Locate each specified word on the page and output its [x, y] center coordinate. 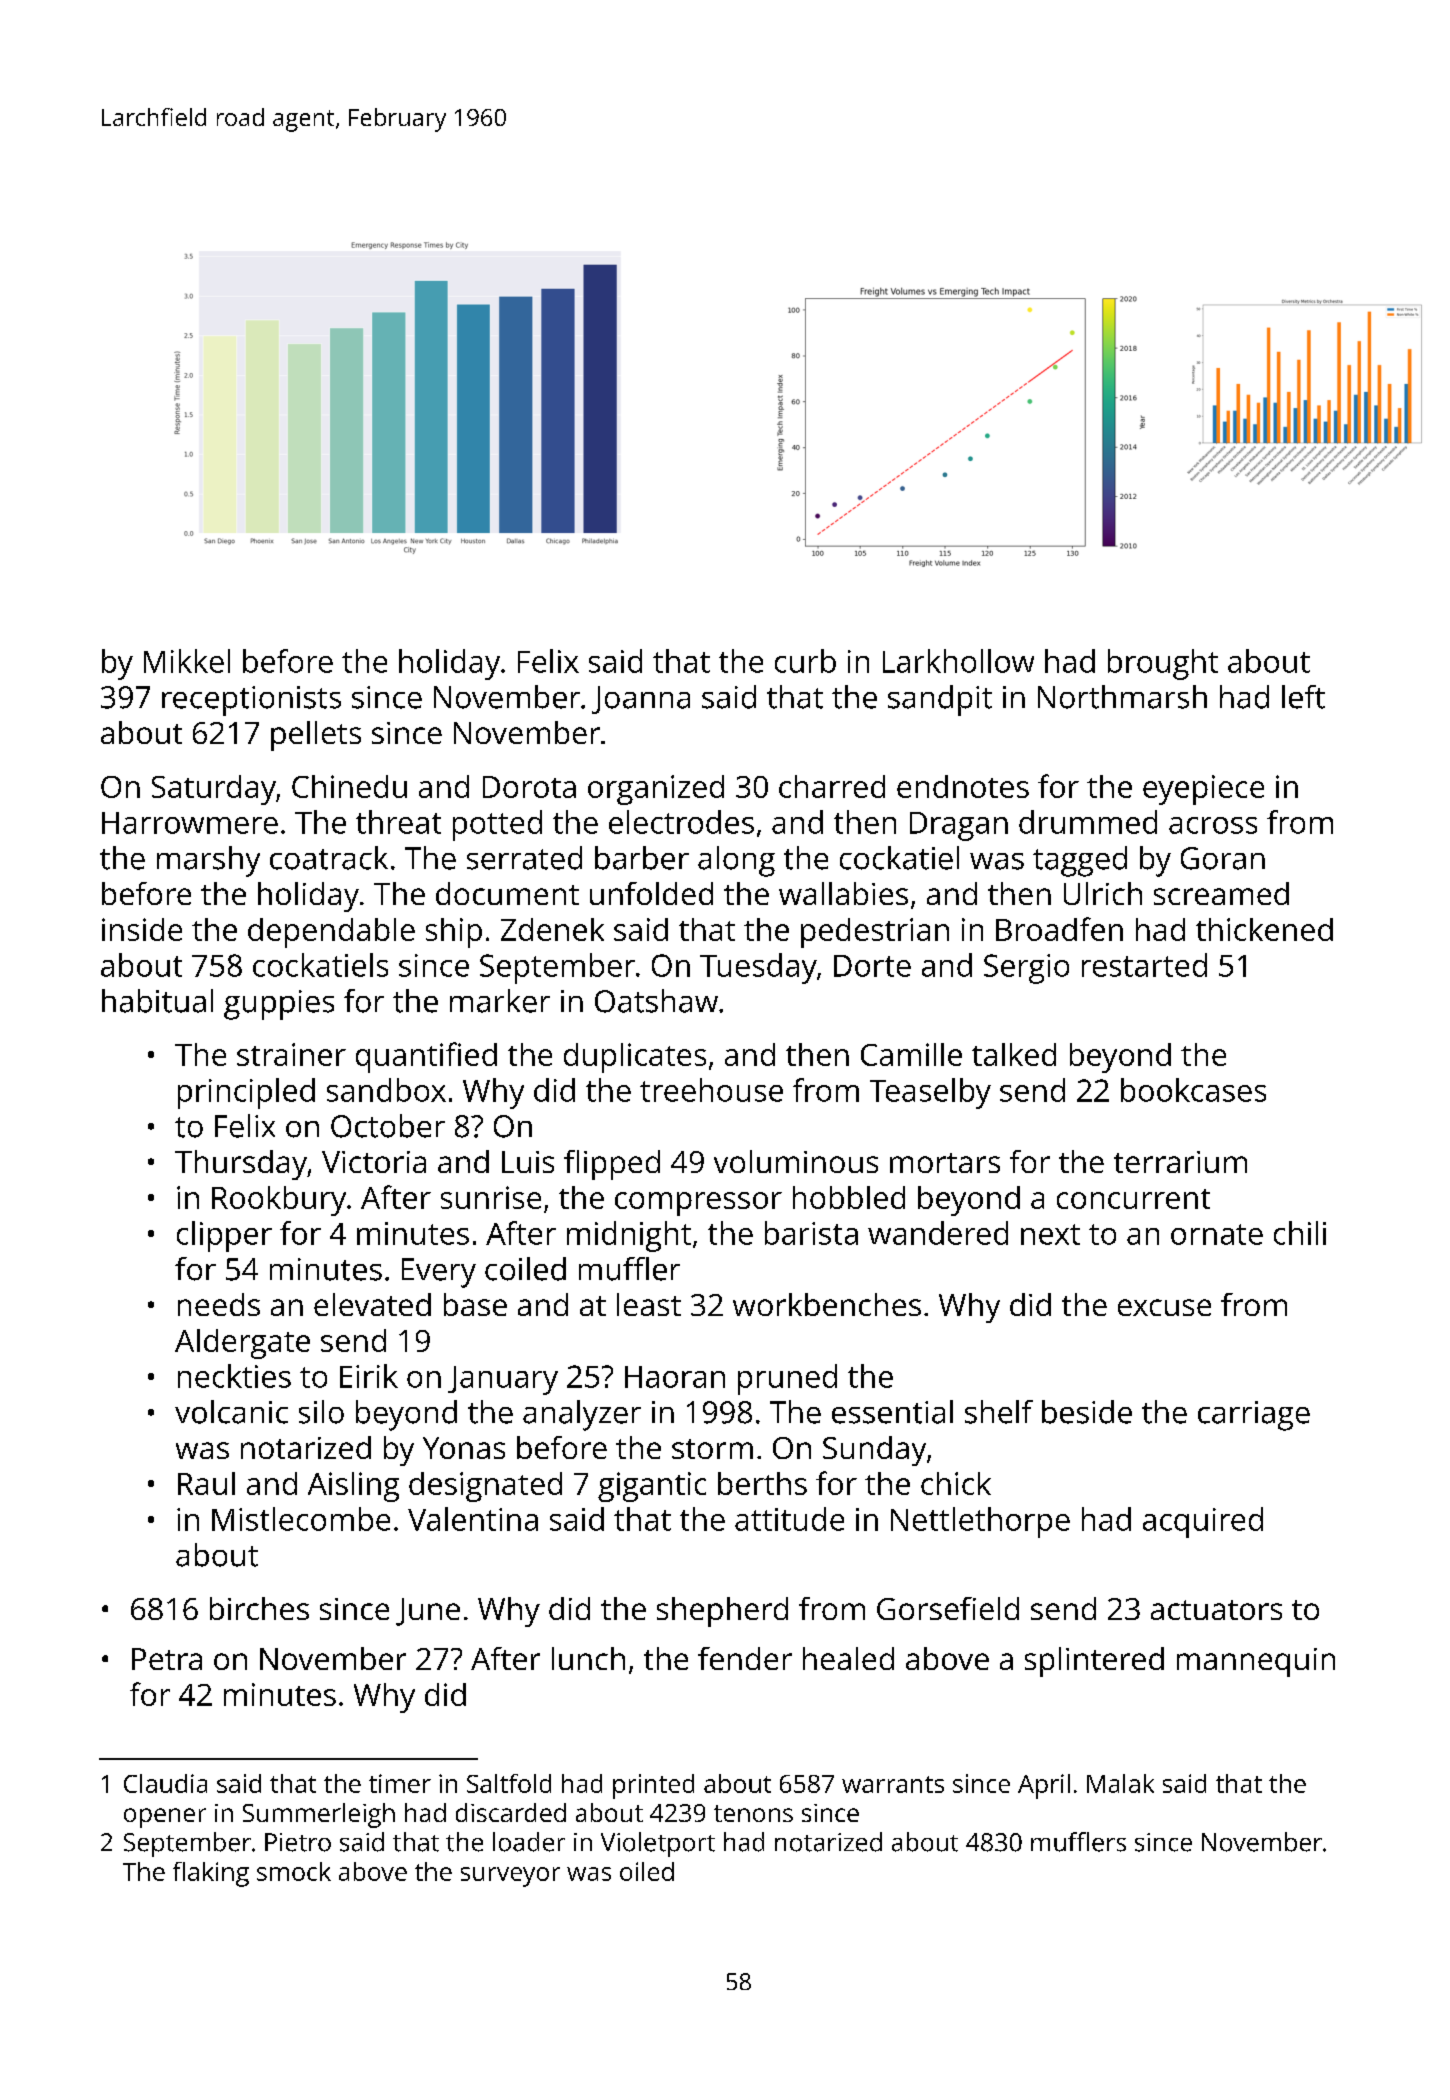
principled [246, 1093]
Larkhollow [958, 661]
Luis [528, 1162]
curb [805, 661]
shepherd [722, 1612]
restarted [1144, 965]
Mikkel [187, 661]
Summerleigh [319, 1815]
